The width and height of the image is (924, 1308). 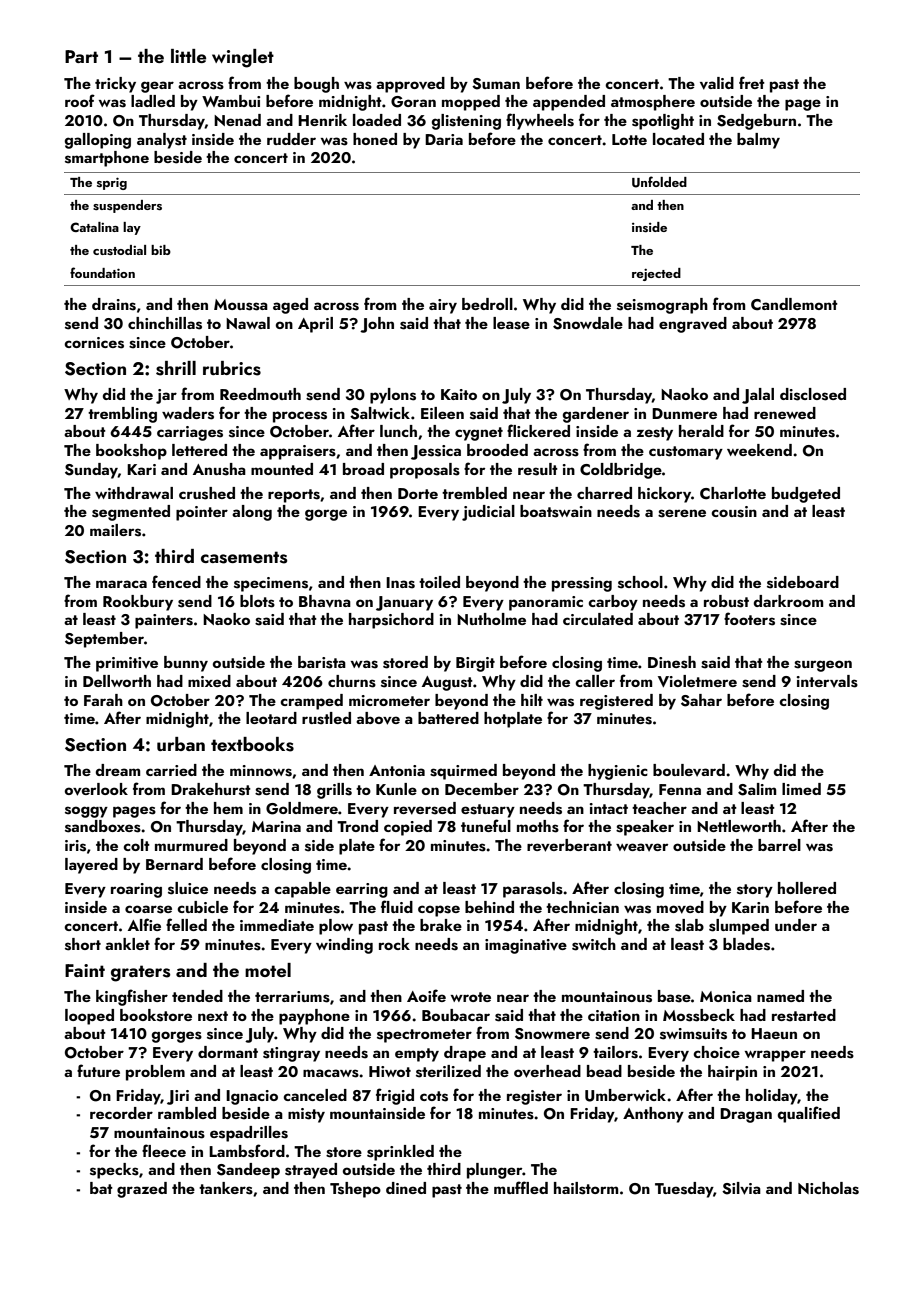 I want to click on broad, so click(x=363, y=469).
